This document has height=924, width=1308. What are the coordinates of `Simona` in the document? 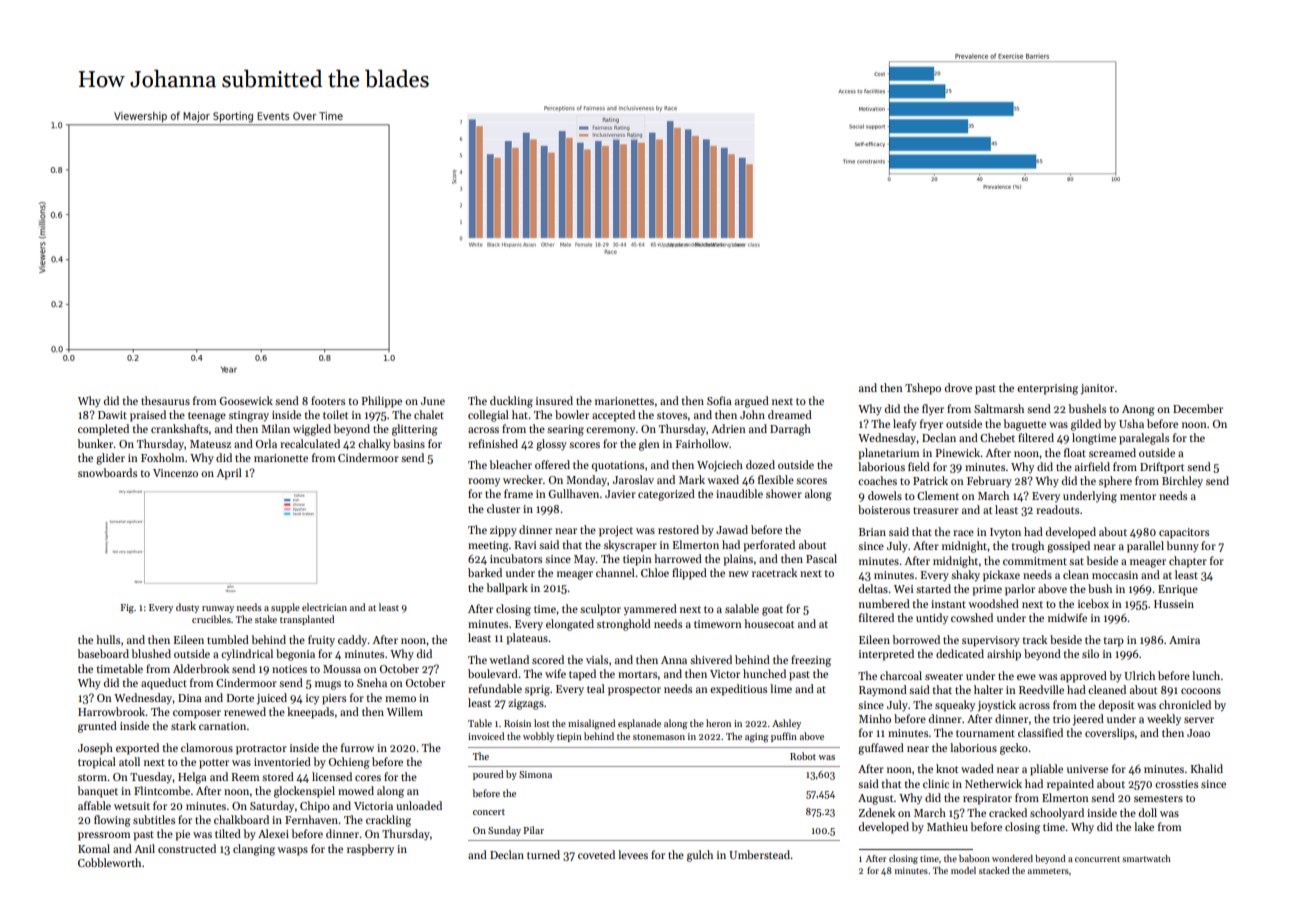 It's located at (535, 774).
